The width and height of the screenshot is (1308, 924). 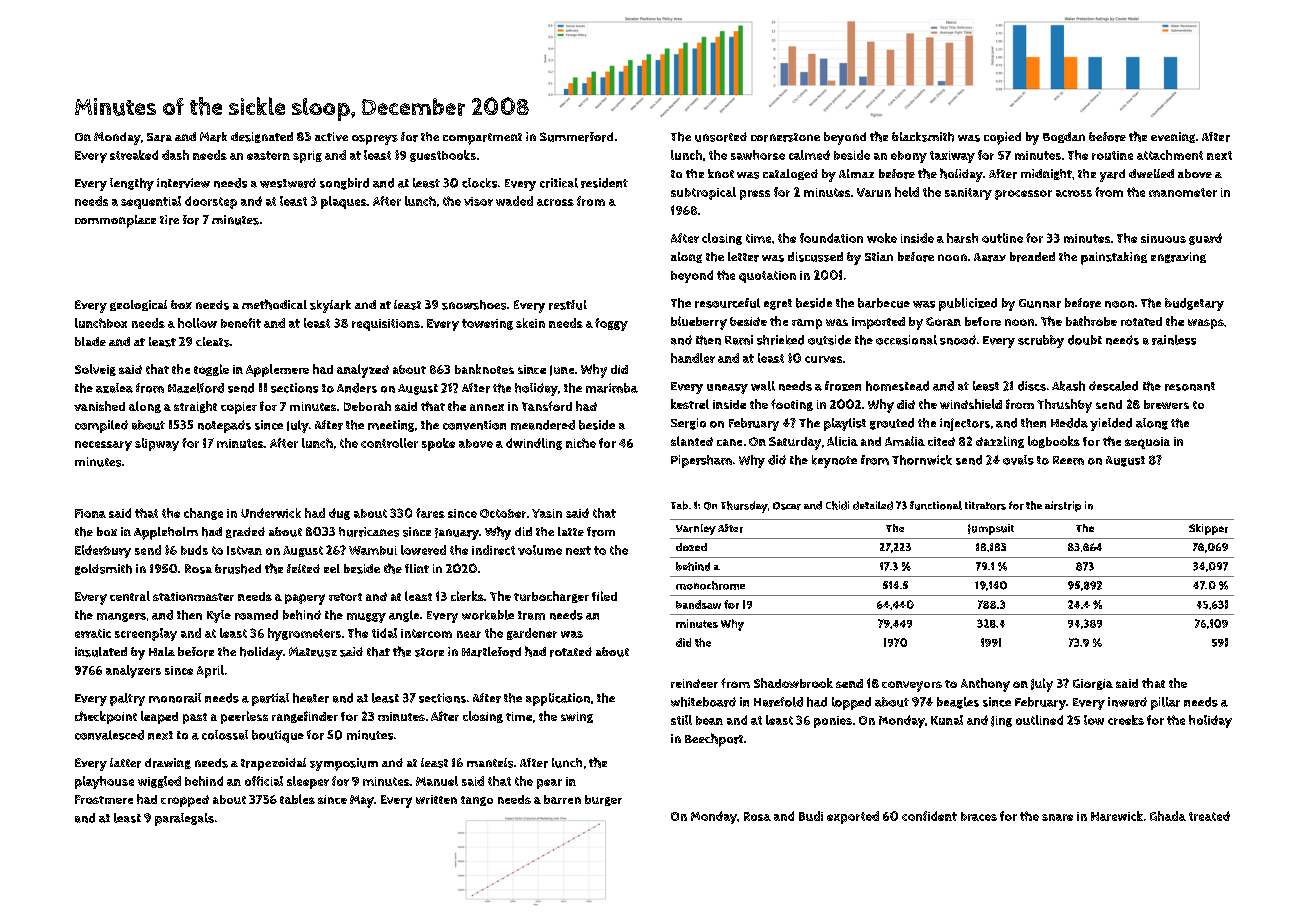 I want to click on Gunnar, so click(x=1040, y=303).
